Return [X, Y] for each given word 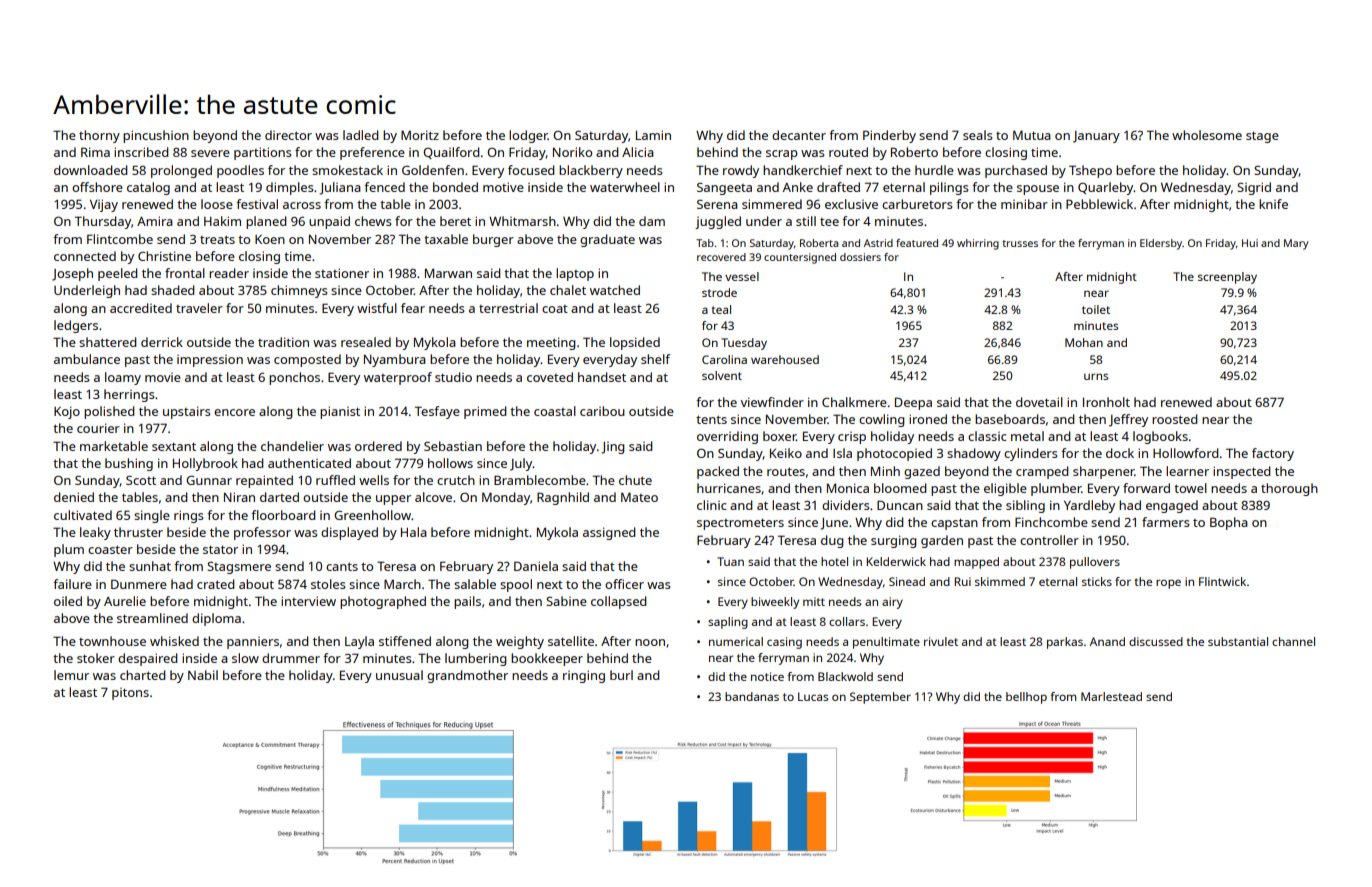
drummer [291, 658]
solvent [722, 375]
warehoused [785, 359]
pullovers [1095, 563]
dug [832, 541]
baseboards [1010, 419]
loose [217, 204]
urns [1096, 376]
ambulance [87, 359]
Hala [414, 532]
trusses [1020, 243]
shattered [108, 342]
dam [652, 221]
